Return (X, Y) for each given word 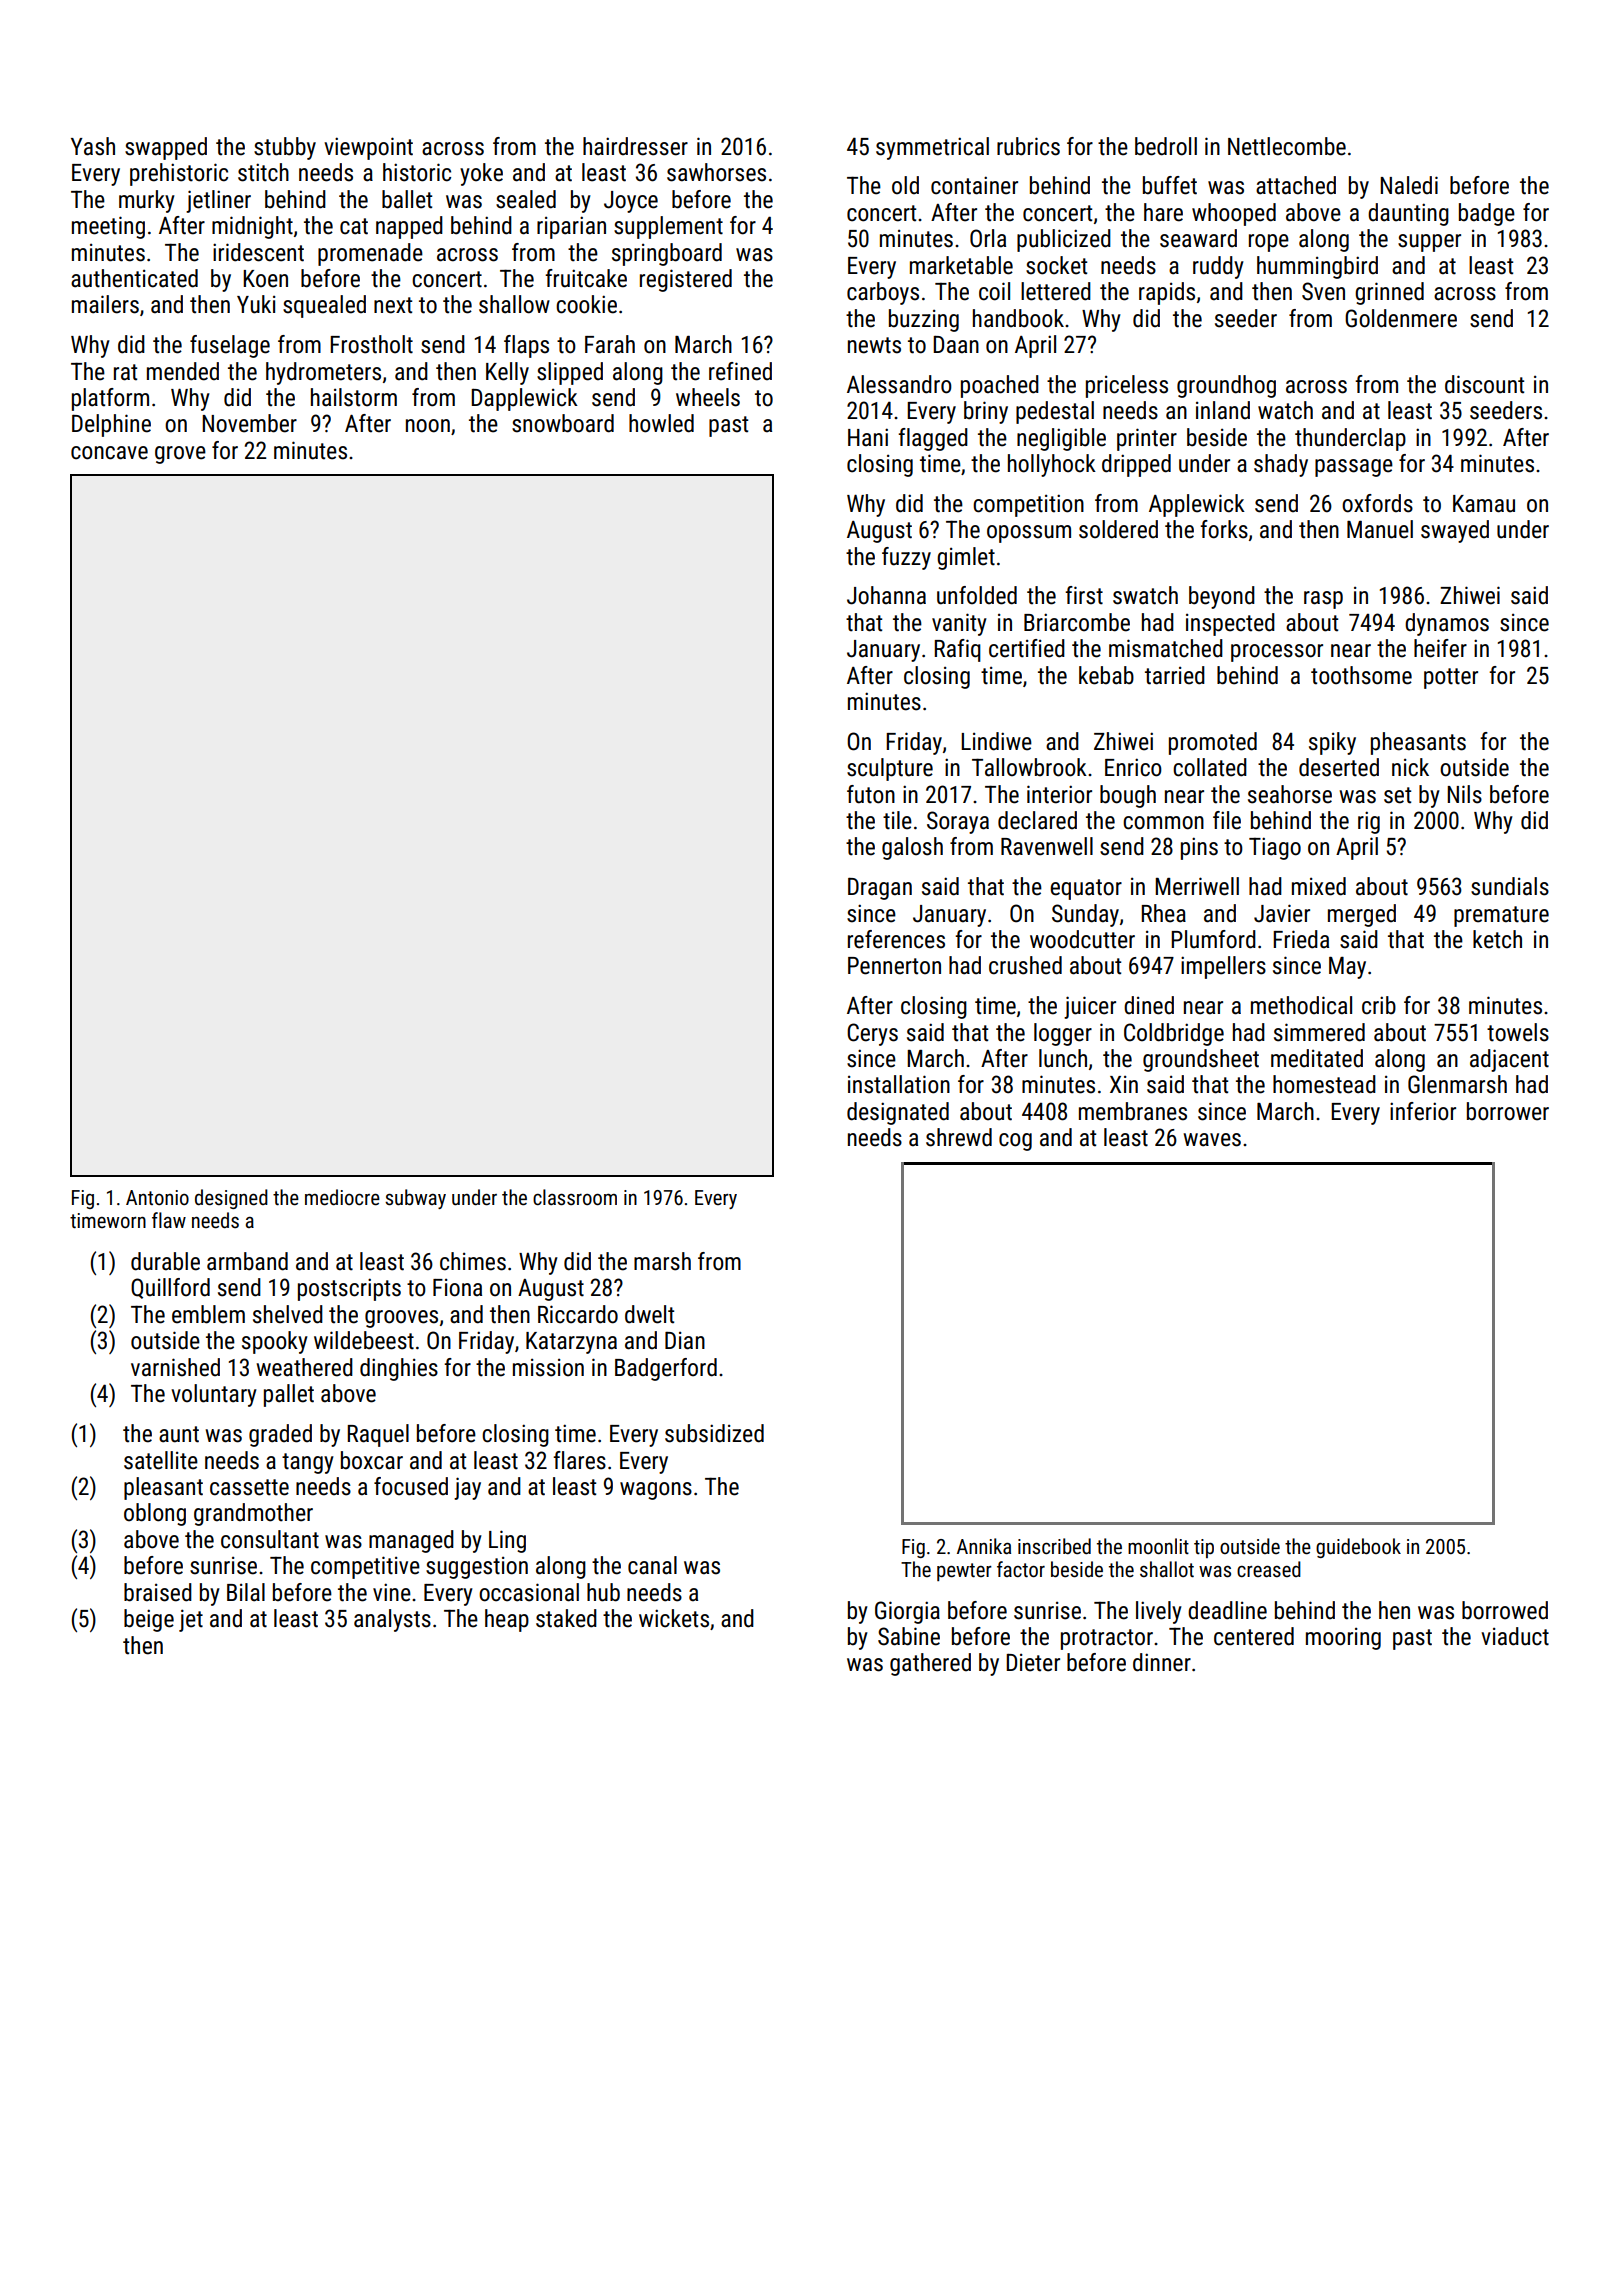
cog (1015, 1142)
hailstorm (354, 397)
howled (661, 423)
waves (1212, 1140)
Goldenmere (1401, 318)
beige (149, 1620)
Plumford (1213, 939)
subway (415, 1199)
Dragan (880, 888)
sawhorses (716, 172)
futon (871, 794)
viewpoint (368, 148)
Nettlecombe (1287, 146)
